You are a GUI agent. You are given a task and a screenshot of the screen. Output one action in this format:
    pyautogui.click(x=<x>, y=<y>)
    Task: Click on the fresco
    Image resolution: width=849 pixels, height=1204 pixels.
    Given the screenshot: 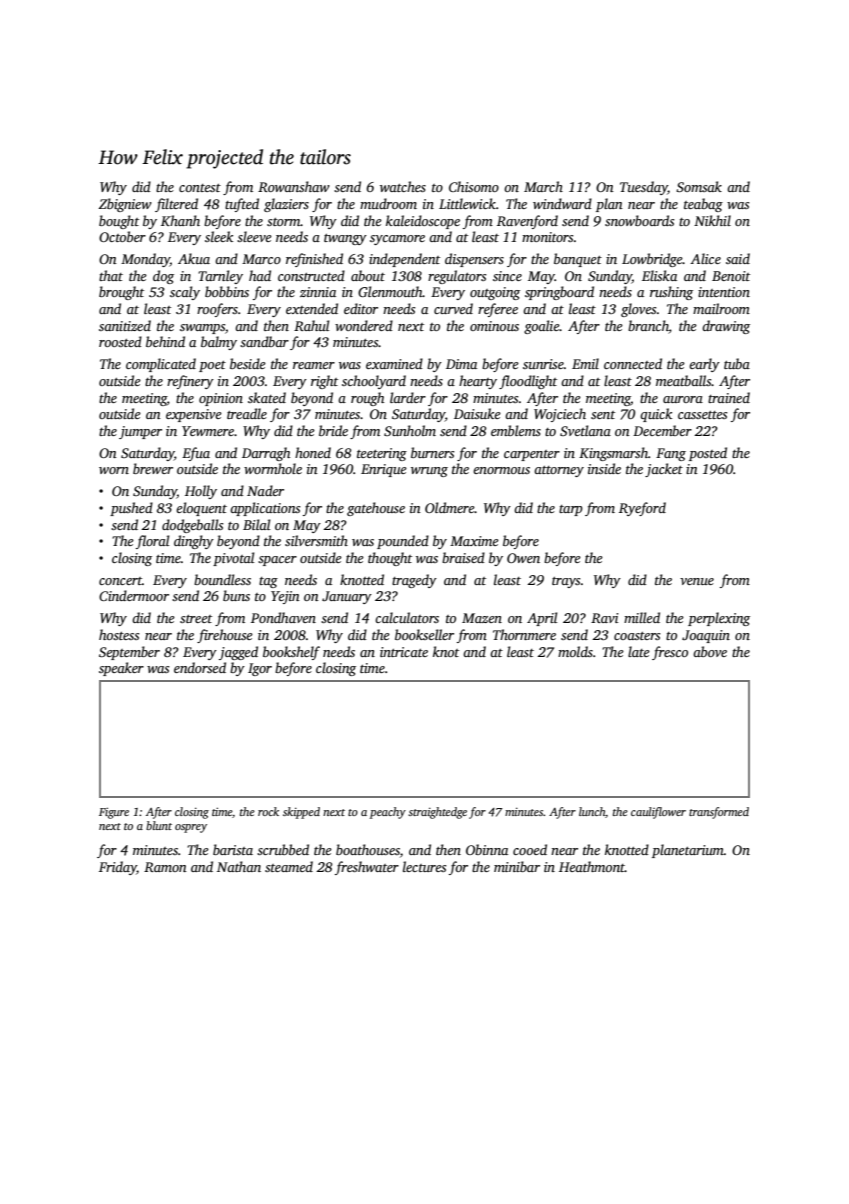 What is the action you would take?
    pyautogui.click(x=670, y=653)
